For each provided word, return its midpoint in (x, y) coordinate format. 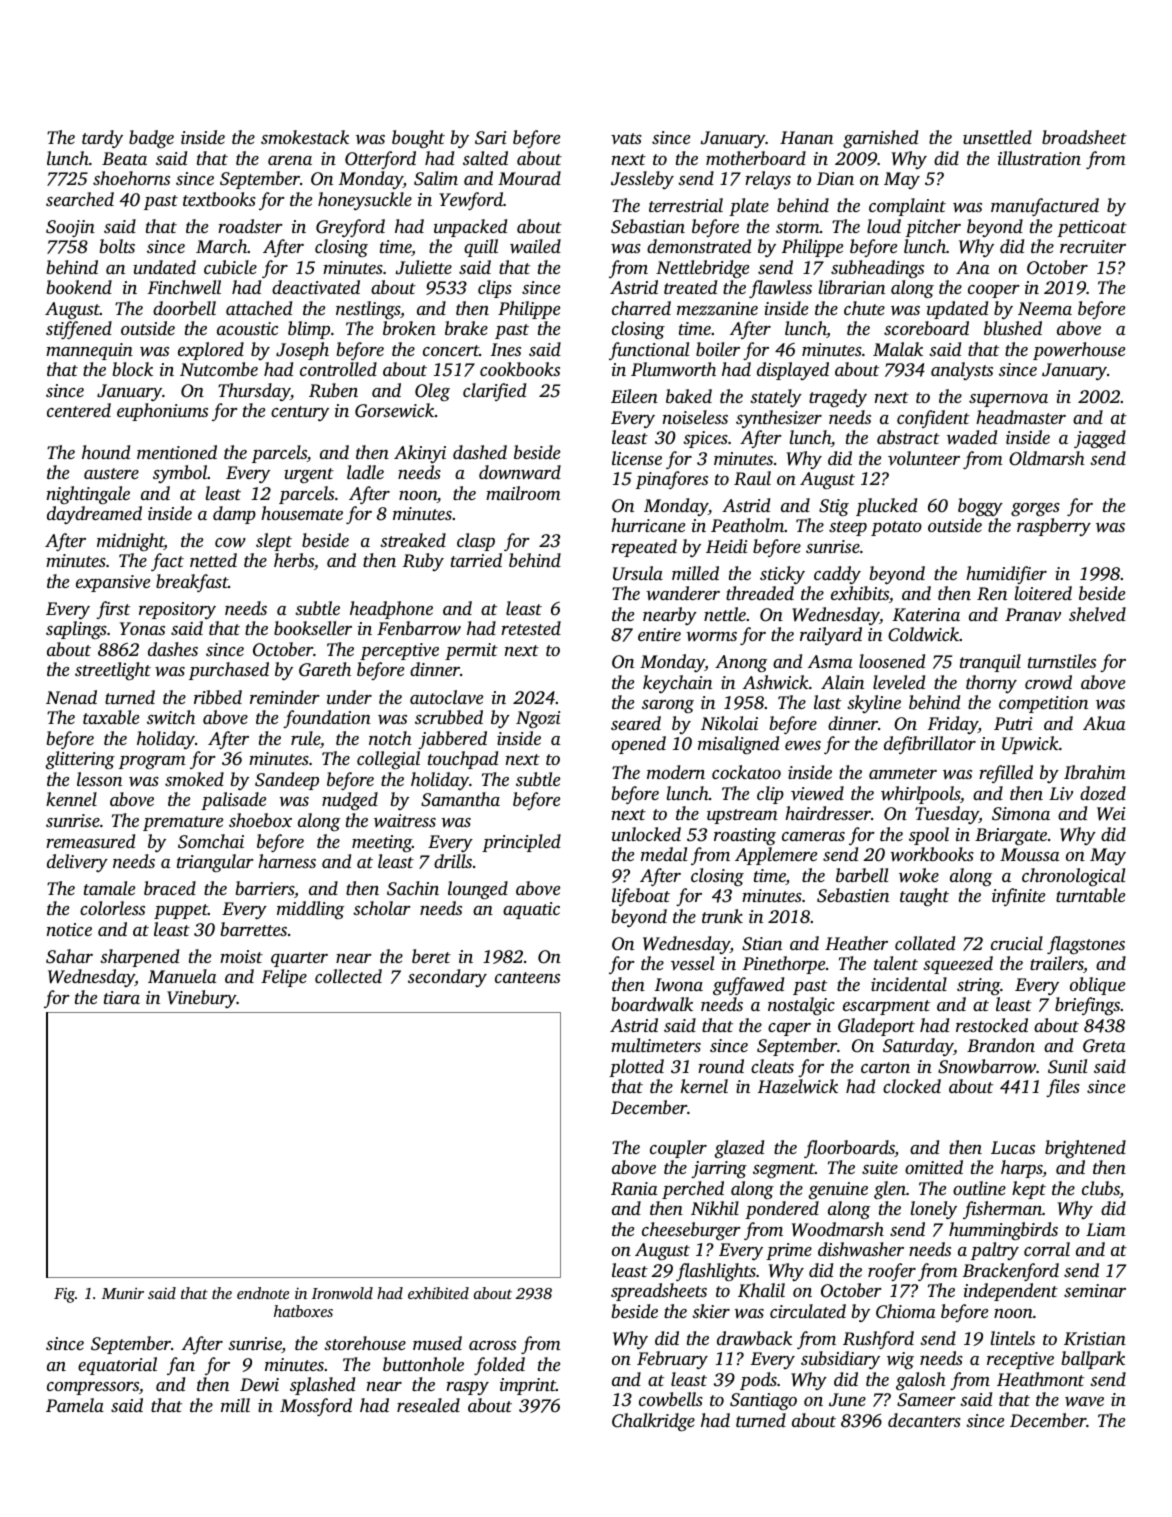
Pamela (75, 1405)
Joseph (302, 351)
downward (520, 472)
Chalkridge (653, 1422)
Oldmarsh (1047, 458)
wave (1084, 1401)
